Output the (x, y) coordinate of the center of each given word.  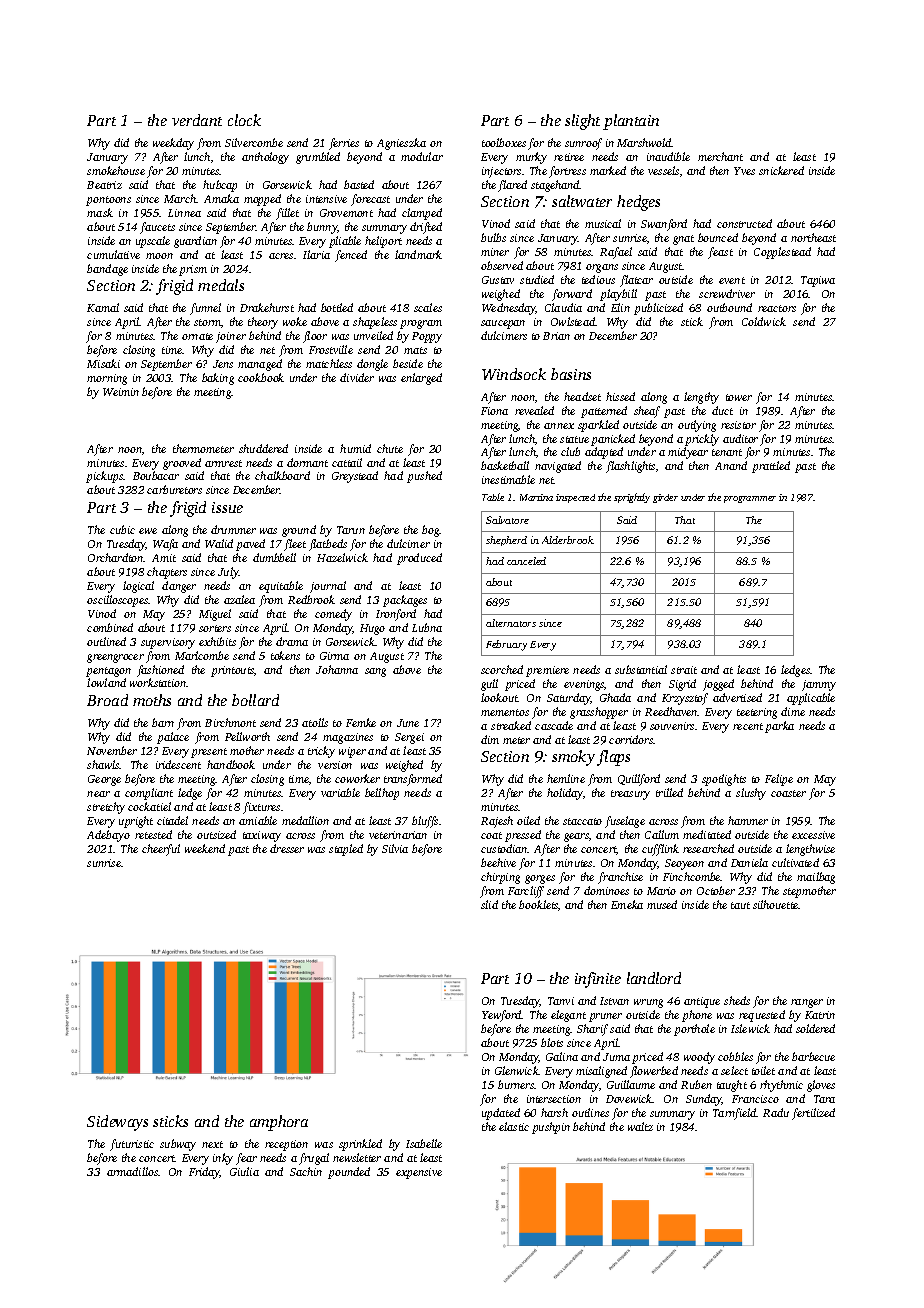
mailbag (816, 878)
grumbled (318, 158)
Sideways (117, 1123)
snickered (781, 170)
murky (531, 158)
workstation (158, 682)
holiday (565, 794)
